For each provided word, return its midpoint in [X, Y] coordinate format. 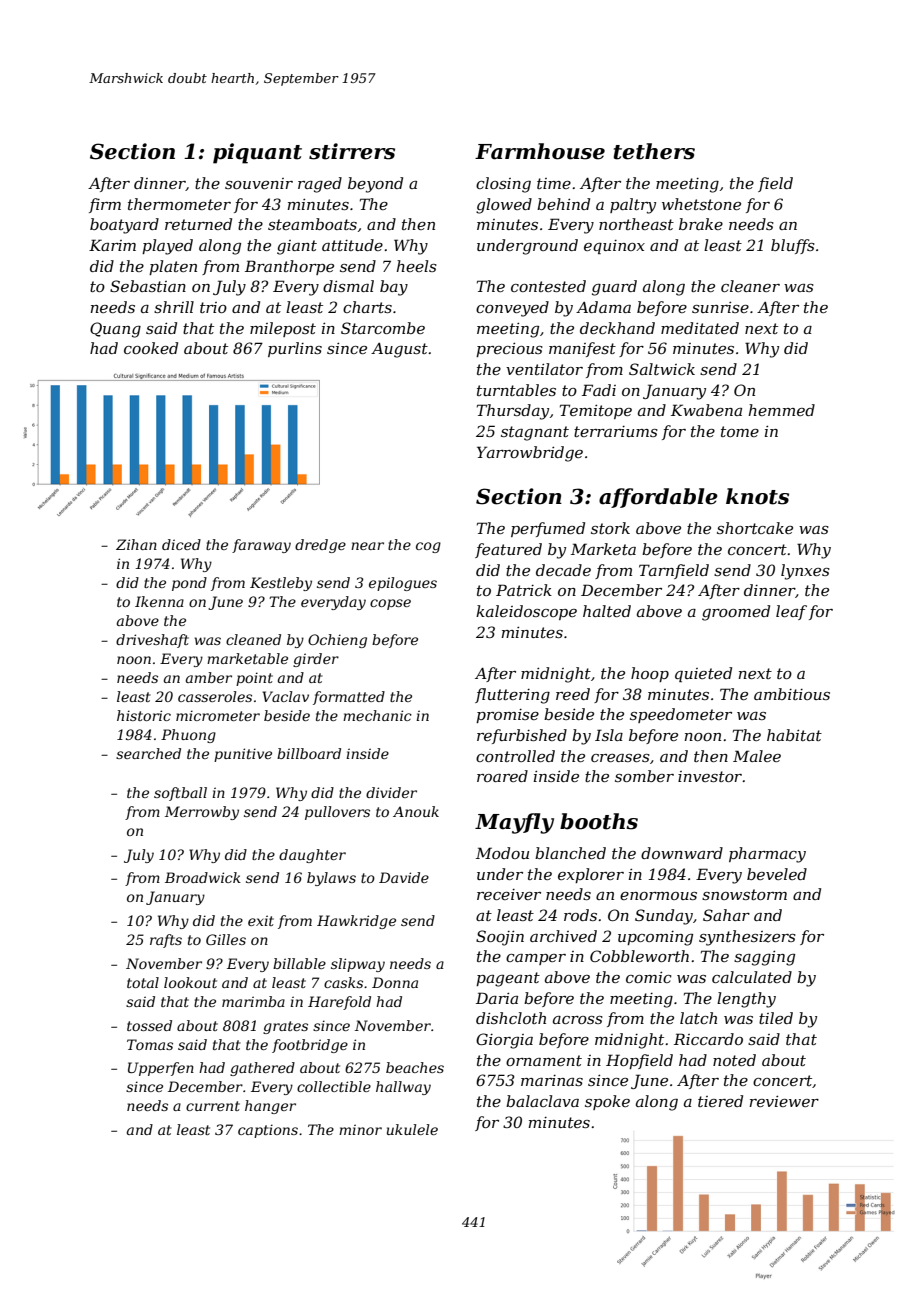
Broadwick [203, 877]
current [213, 1106]
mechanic [377, 715]
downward [682, 853]
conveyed [512, 309]
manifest [582, 349]
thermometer [179, 204]
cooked [151, 348]
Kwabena [706, 410]
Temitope [596, 411]
